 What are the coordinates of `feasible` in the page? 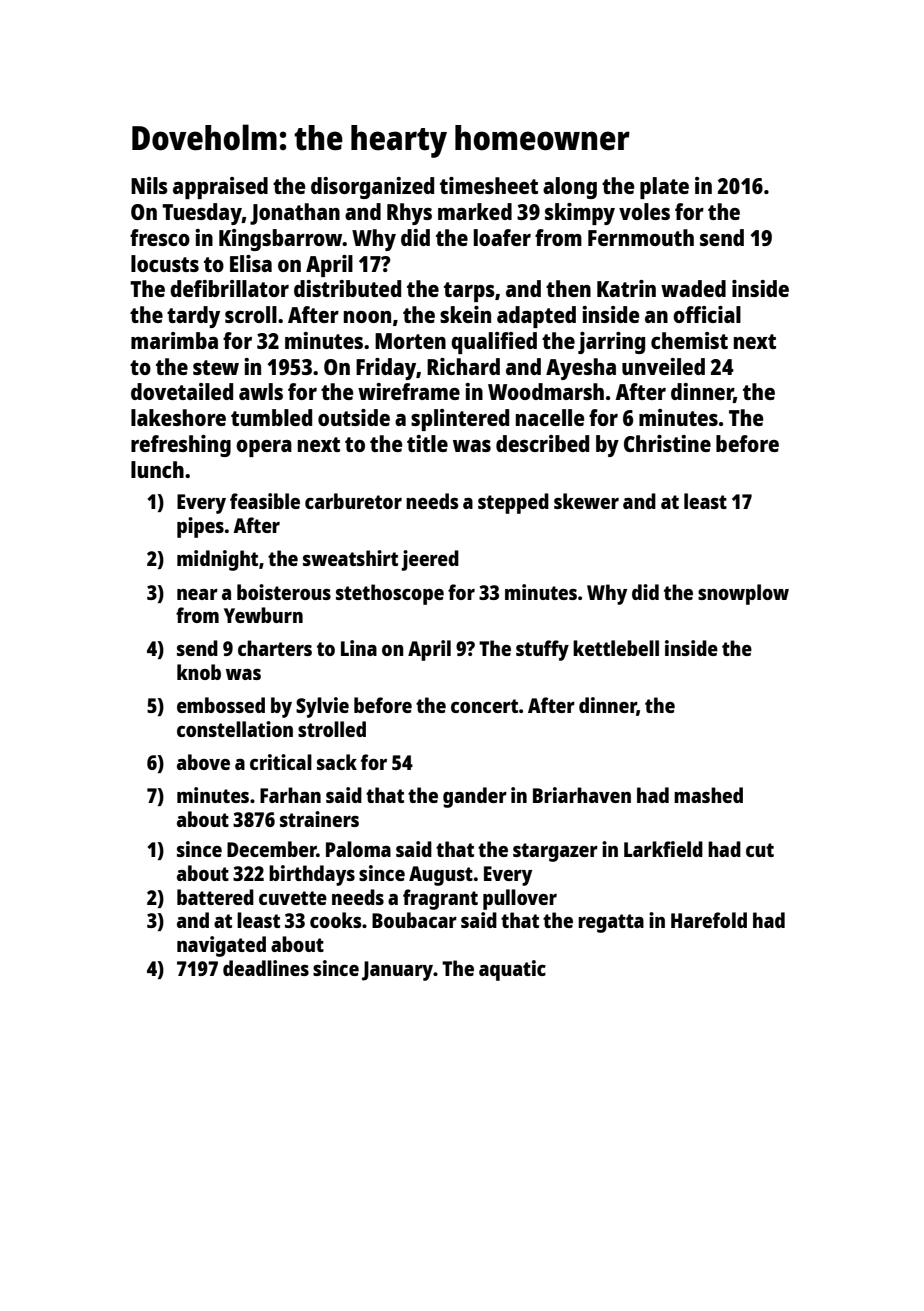 It's located at (265, 501).
